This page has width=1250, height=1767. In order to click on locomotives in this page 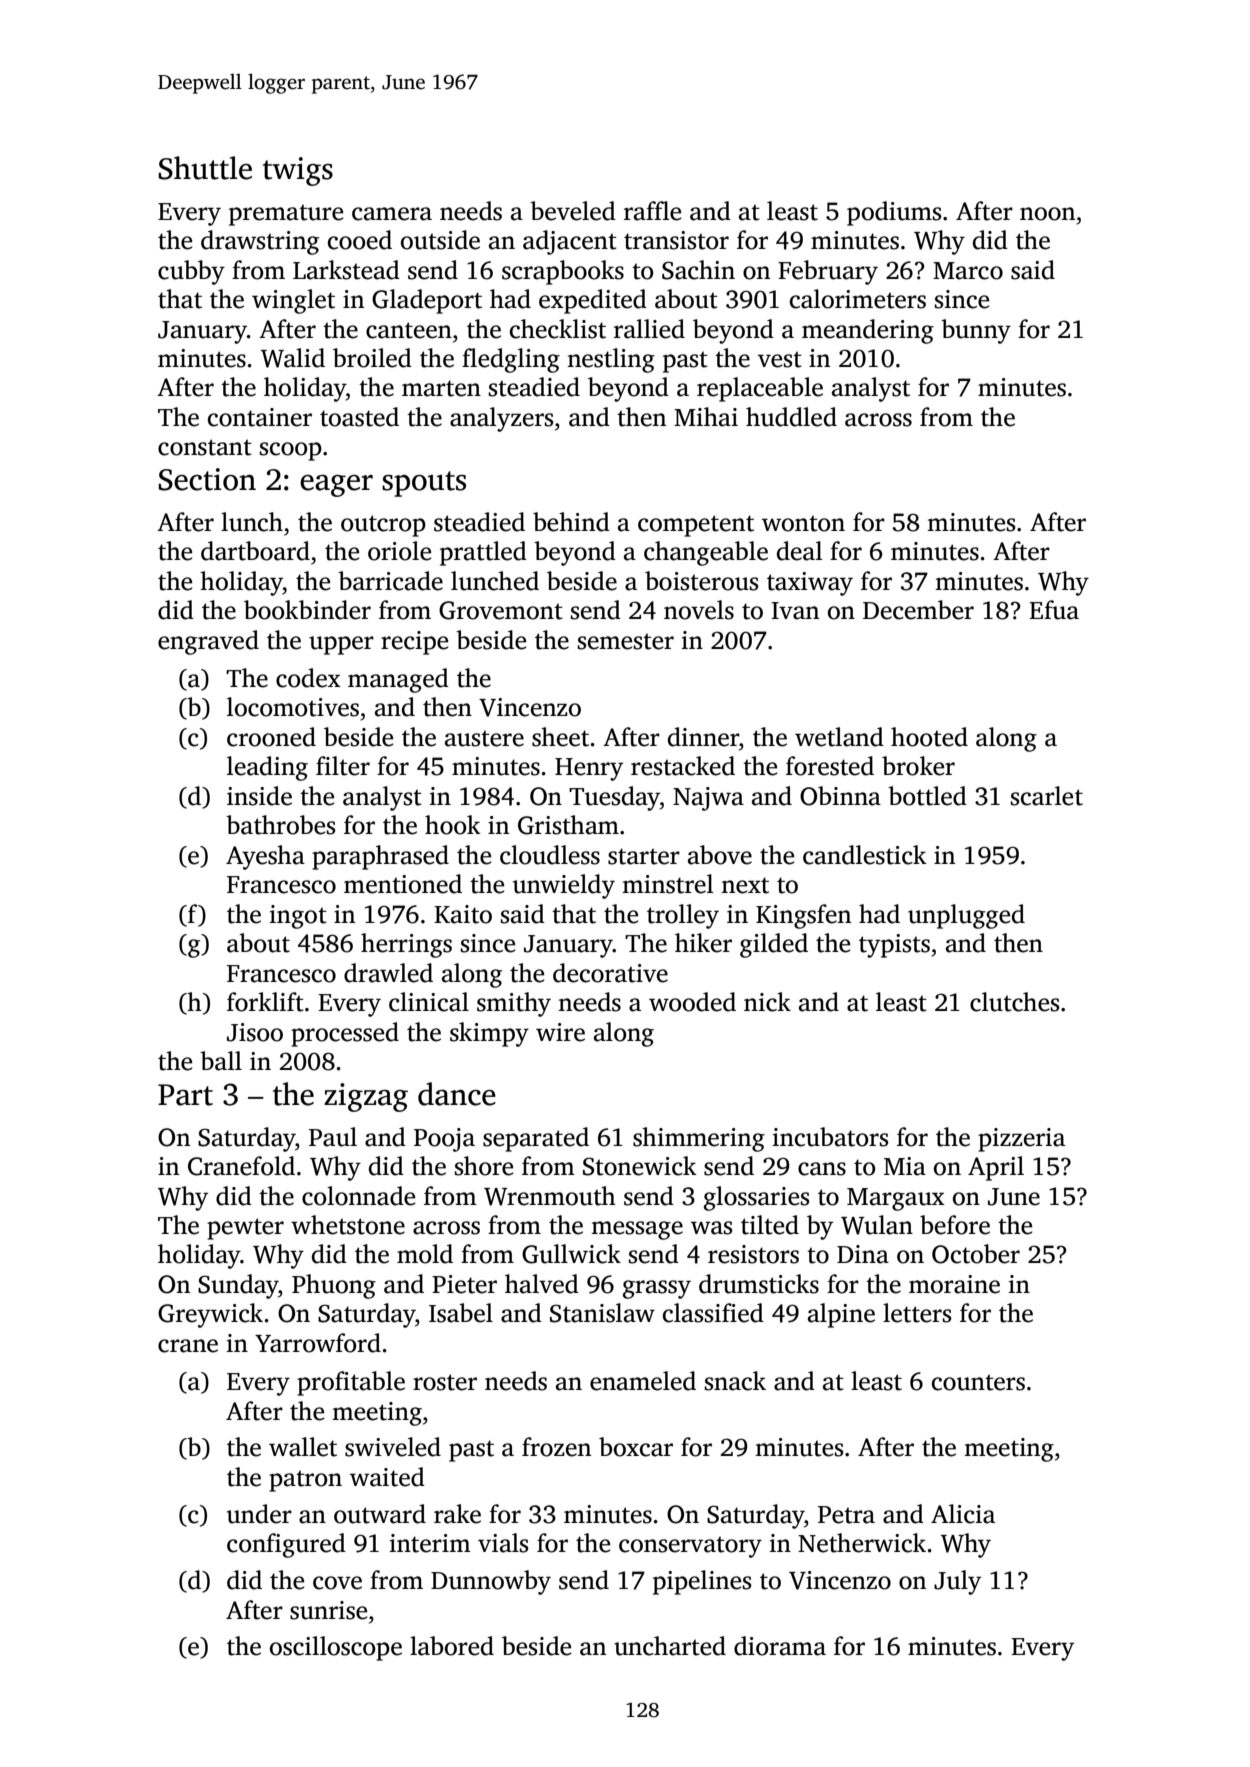, I will do `click(293, 707)`.
